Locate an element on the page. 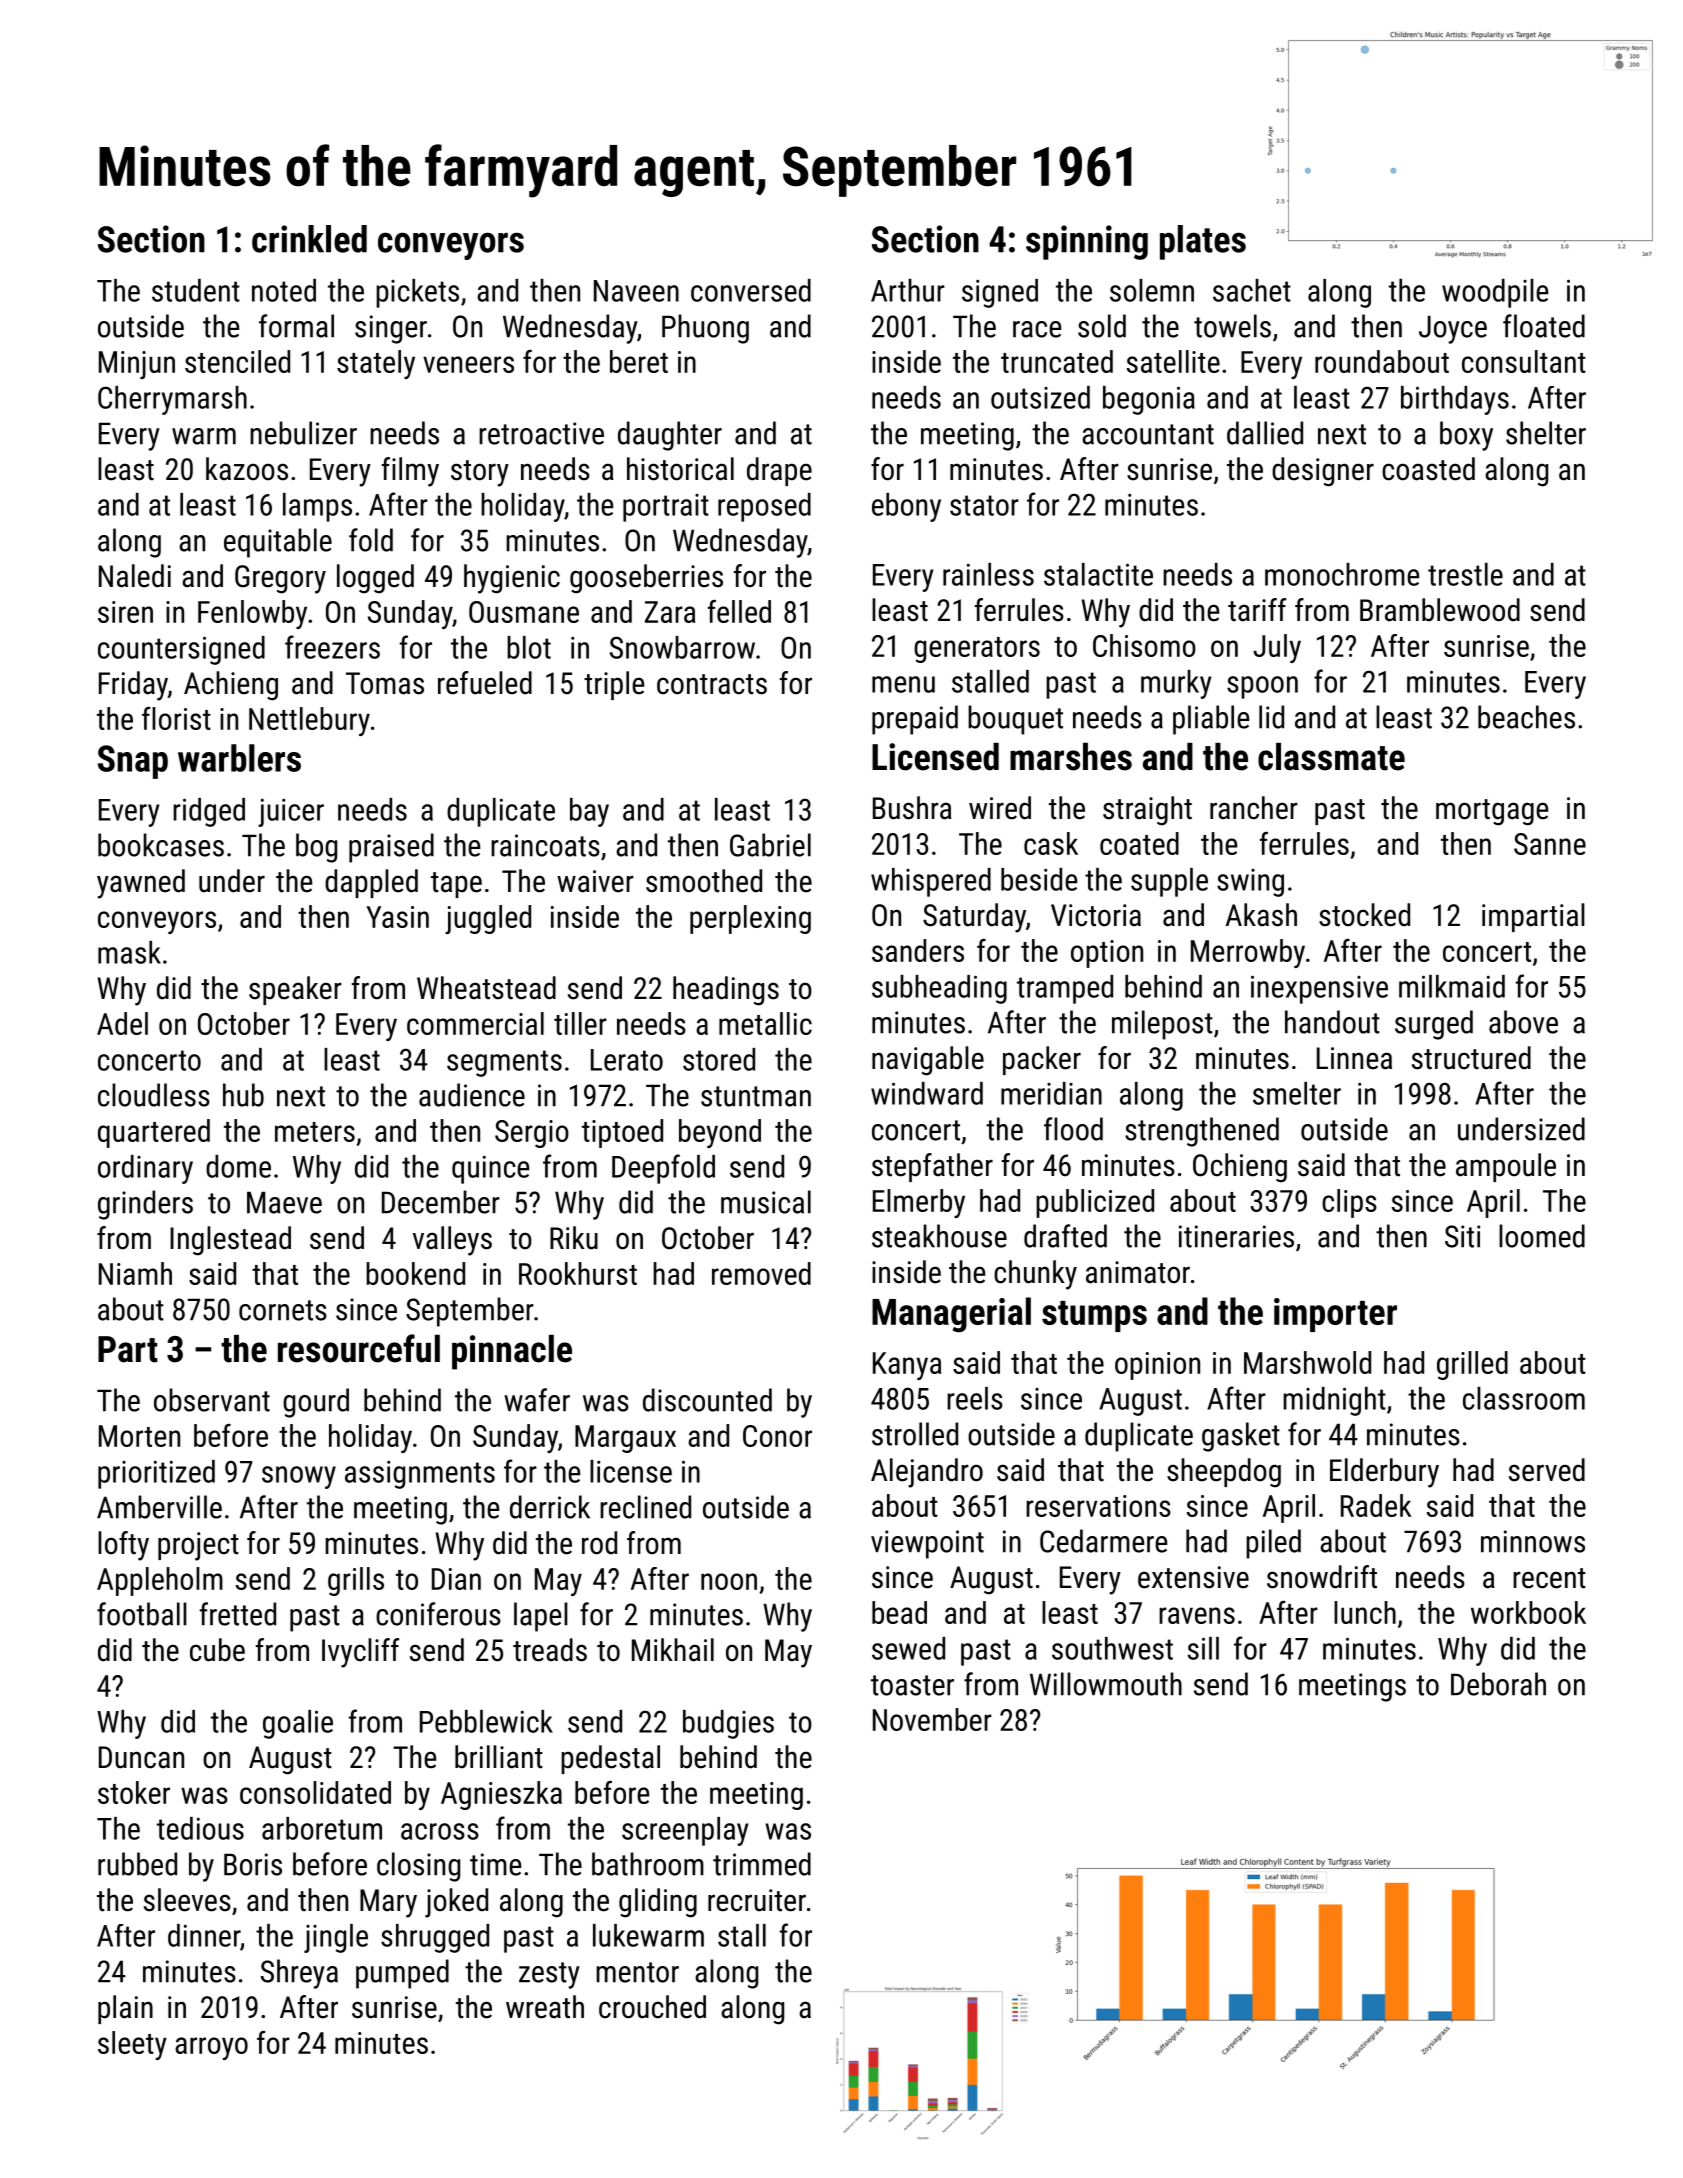 This page has width=1683, height=2178. rubbed is located at coordinates (137, 1864).
